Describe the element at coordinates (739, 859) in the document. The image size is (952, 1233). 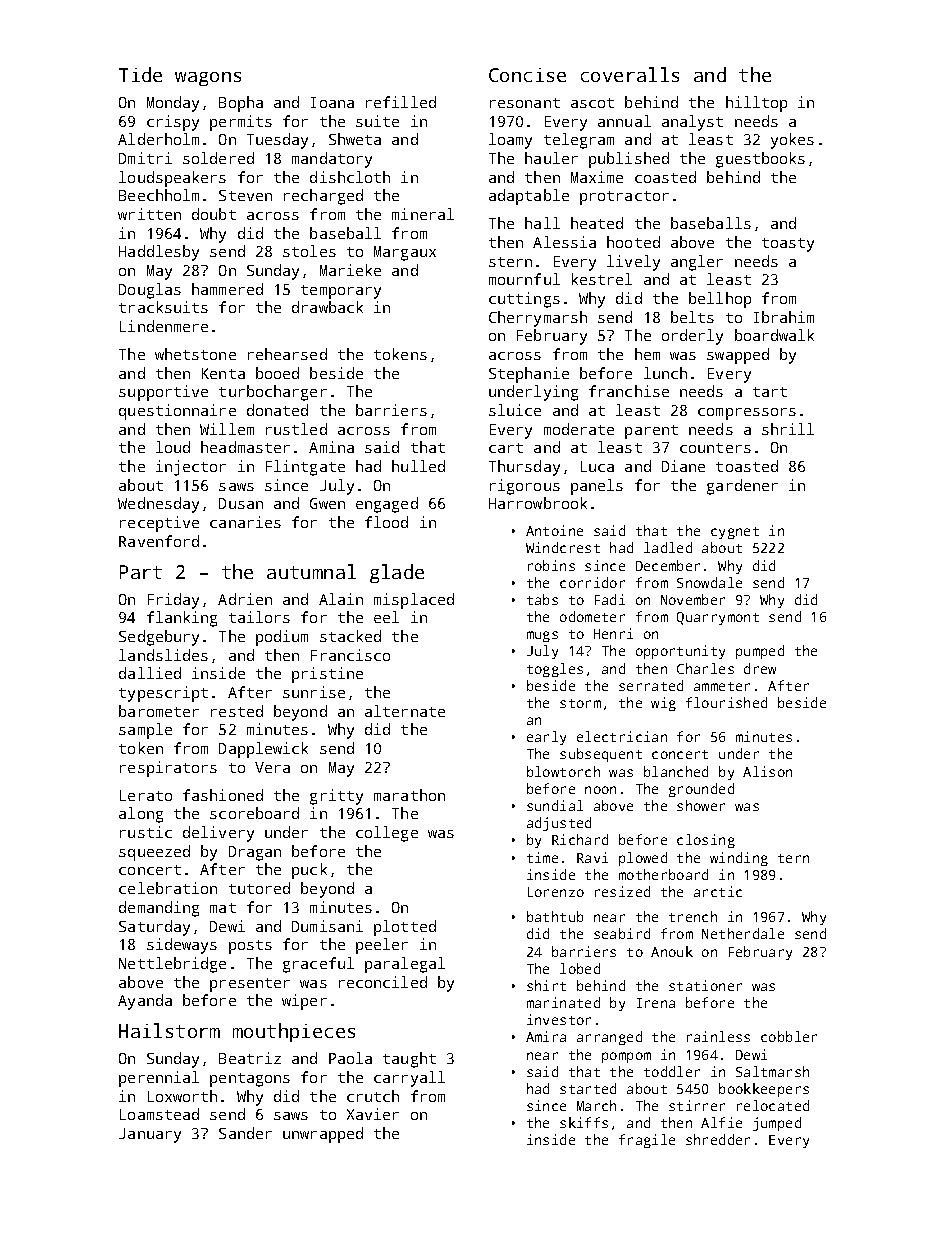
I see `winding` at that location.
